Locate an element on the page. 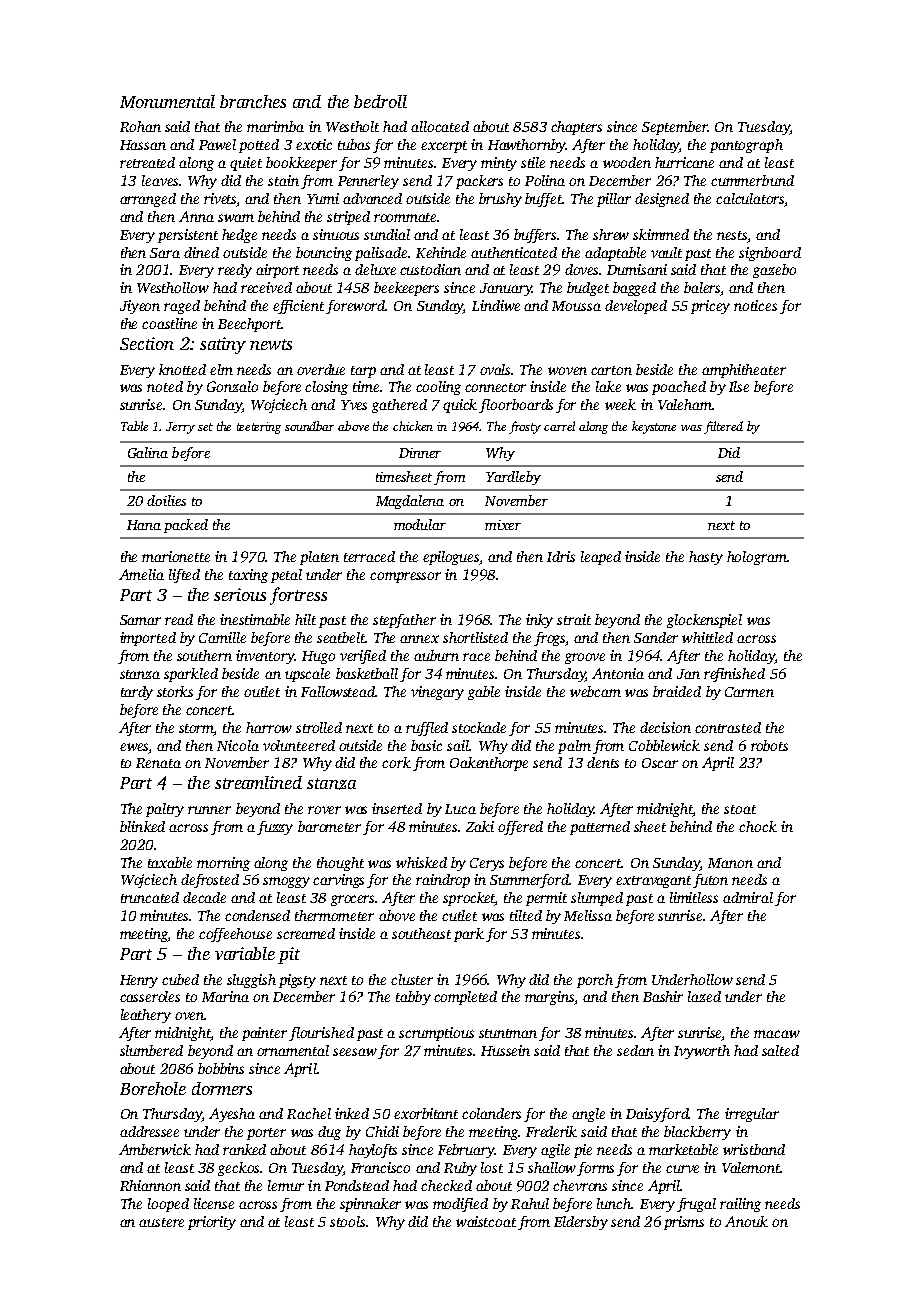  Magdalena is located at coordinates (410, 502).
